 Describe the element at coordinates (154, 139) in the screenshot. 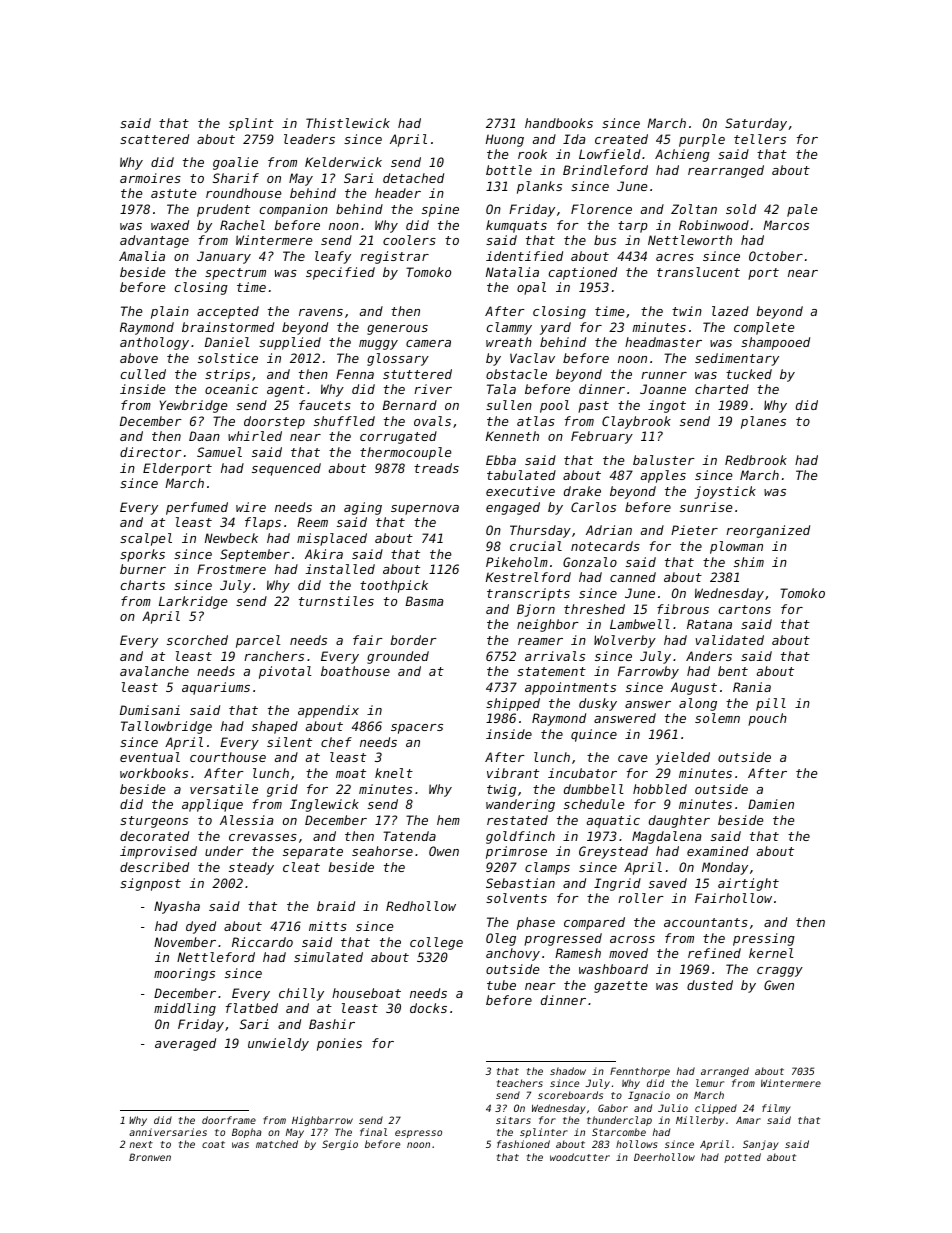

I see `scattered` at that location.
